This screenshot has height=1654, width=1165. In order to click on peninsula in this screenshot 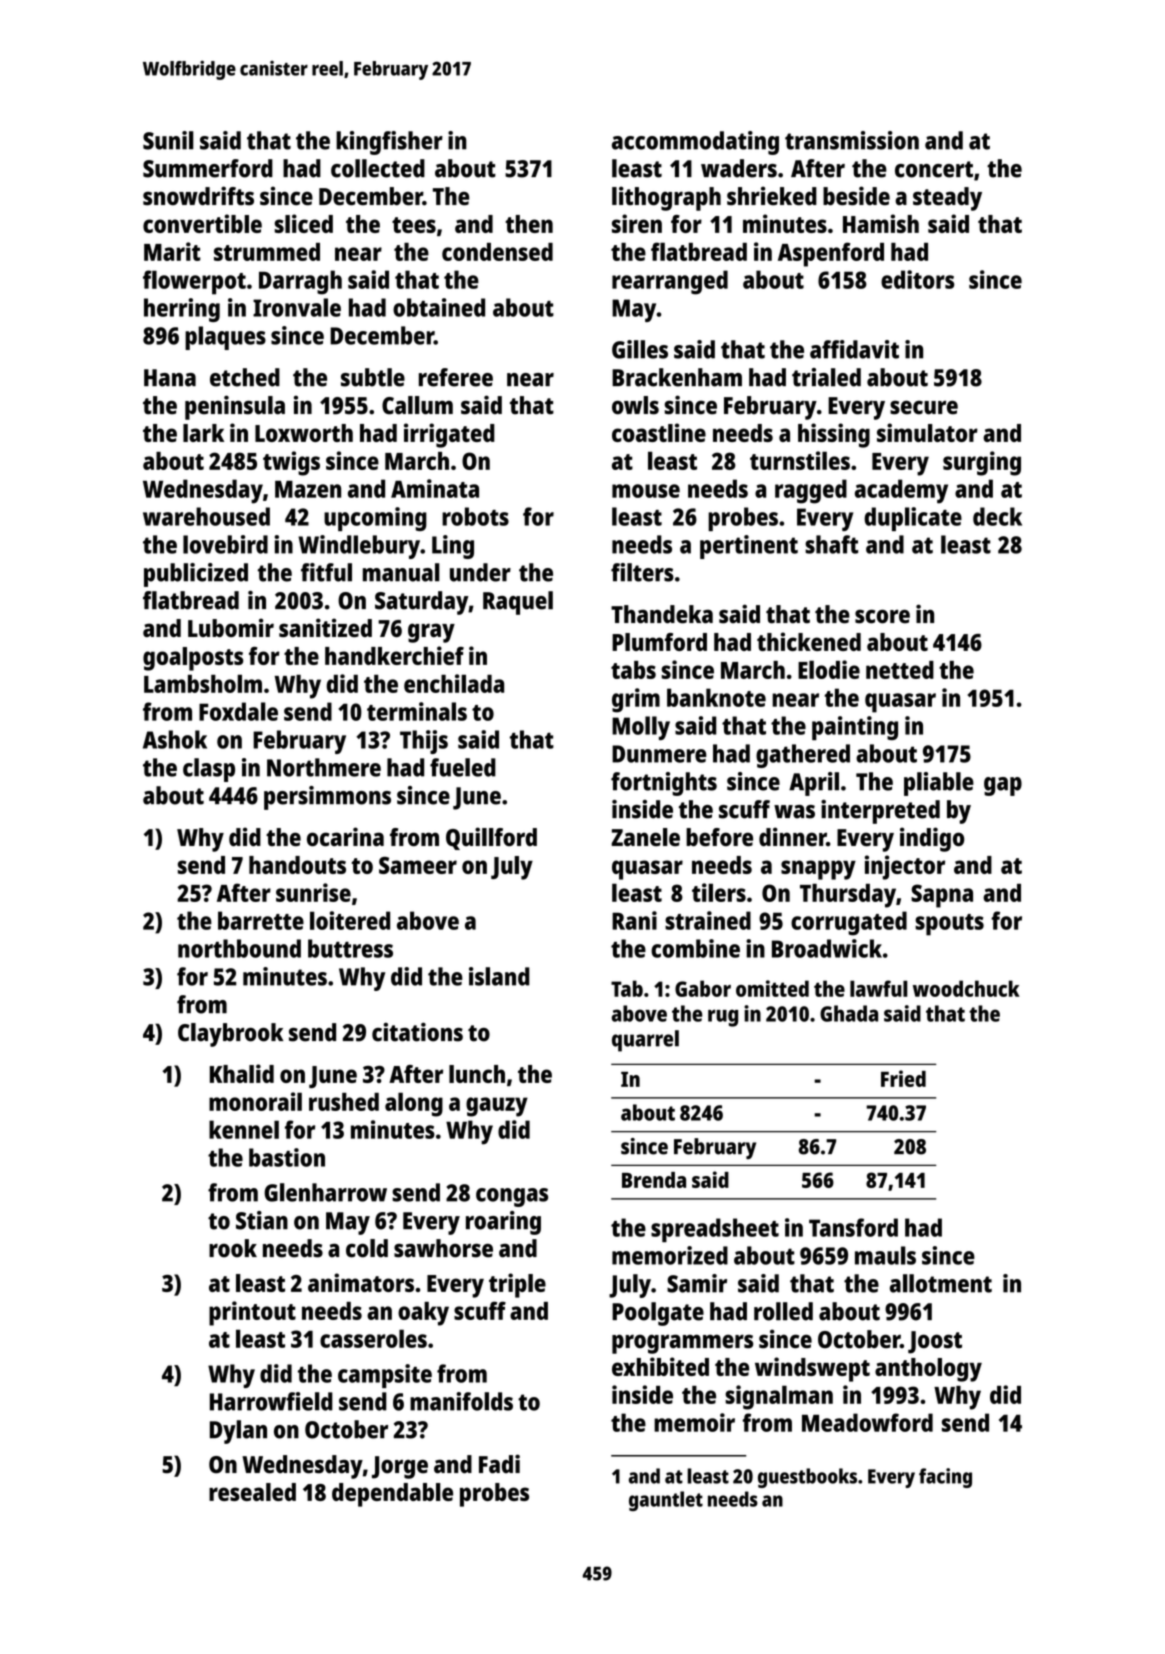, I will do `click(235, 407)`.
